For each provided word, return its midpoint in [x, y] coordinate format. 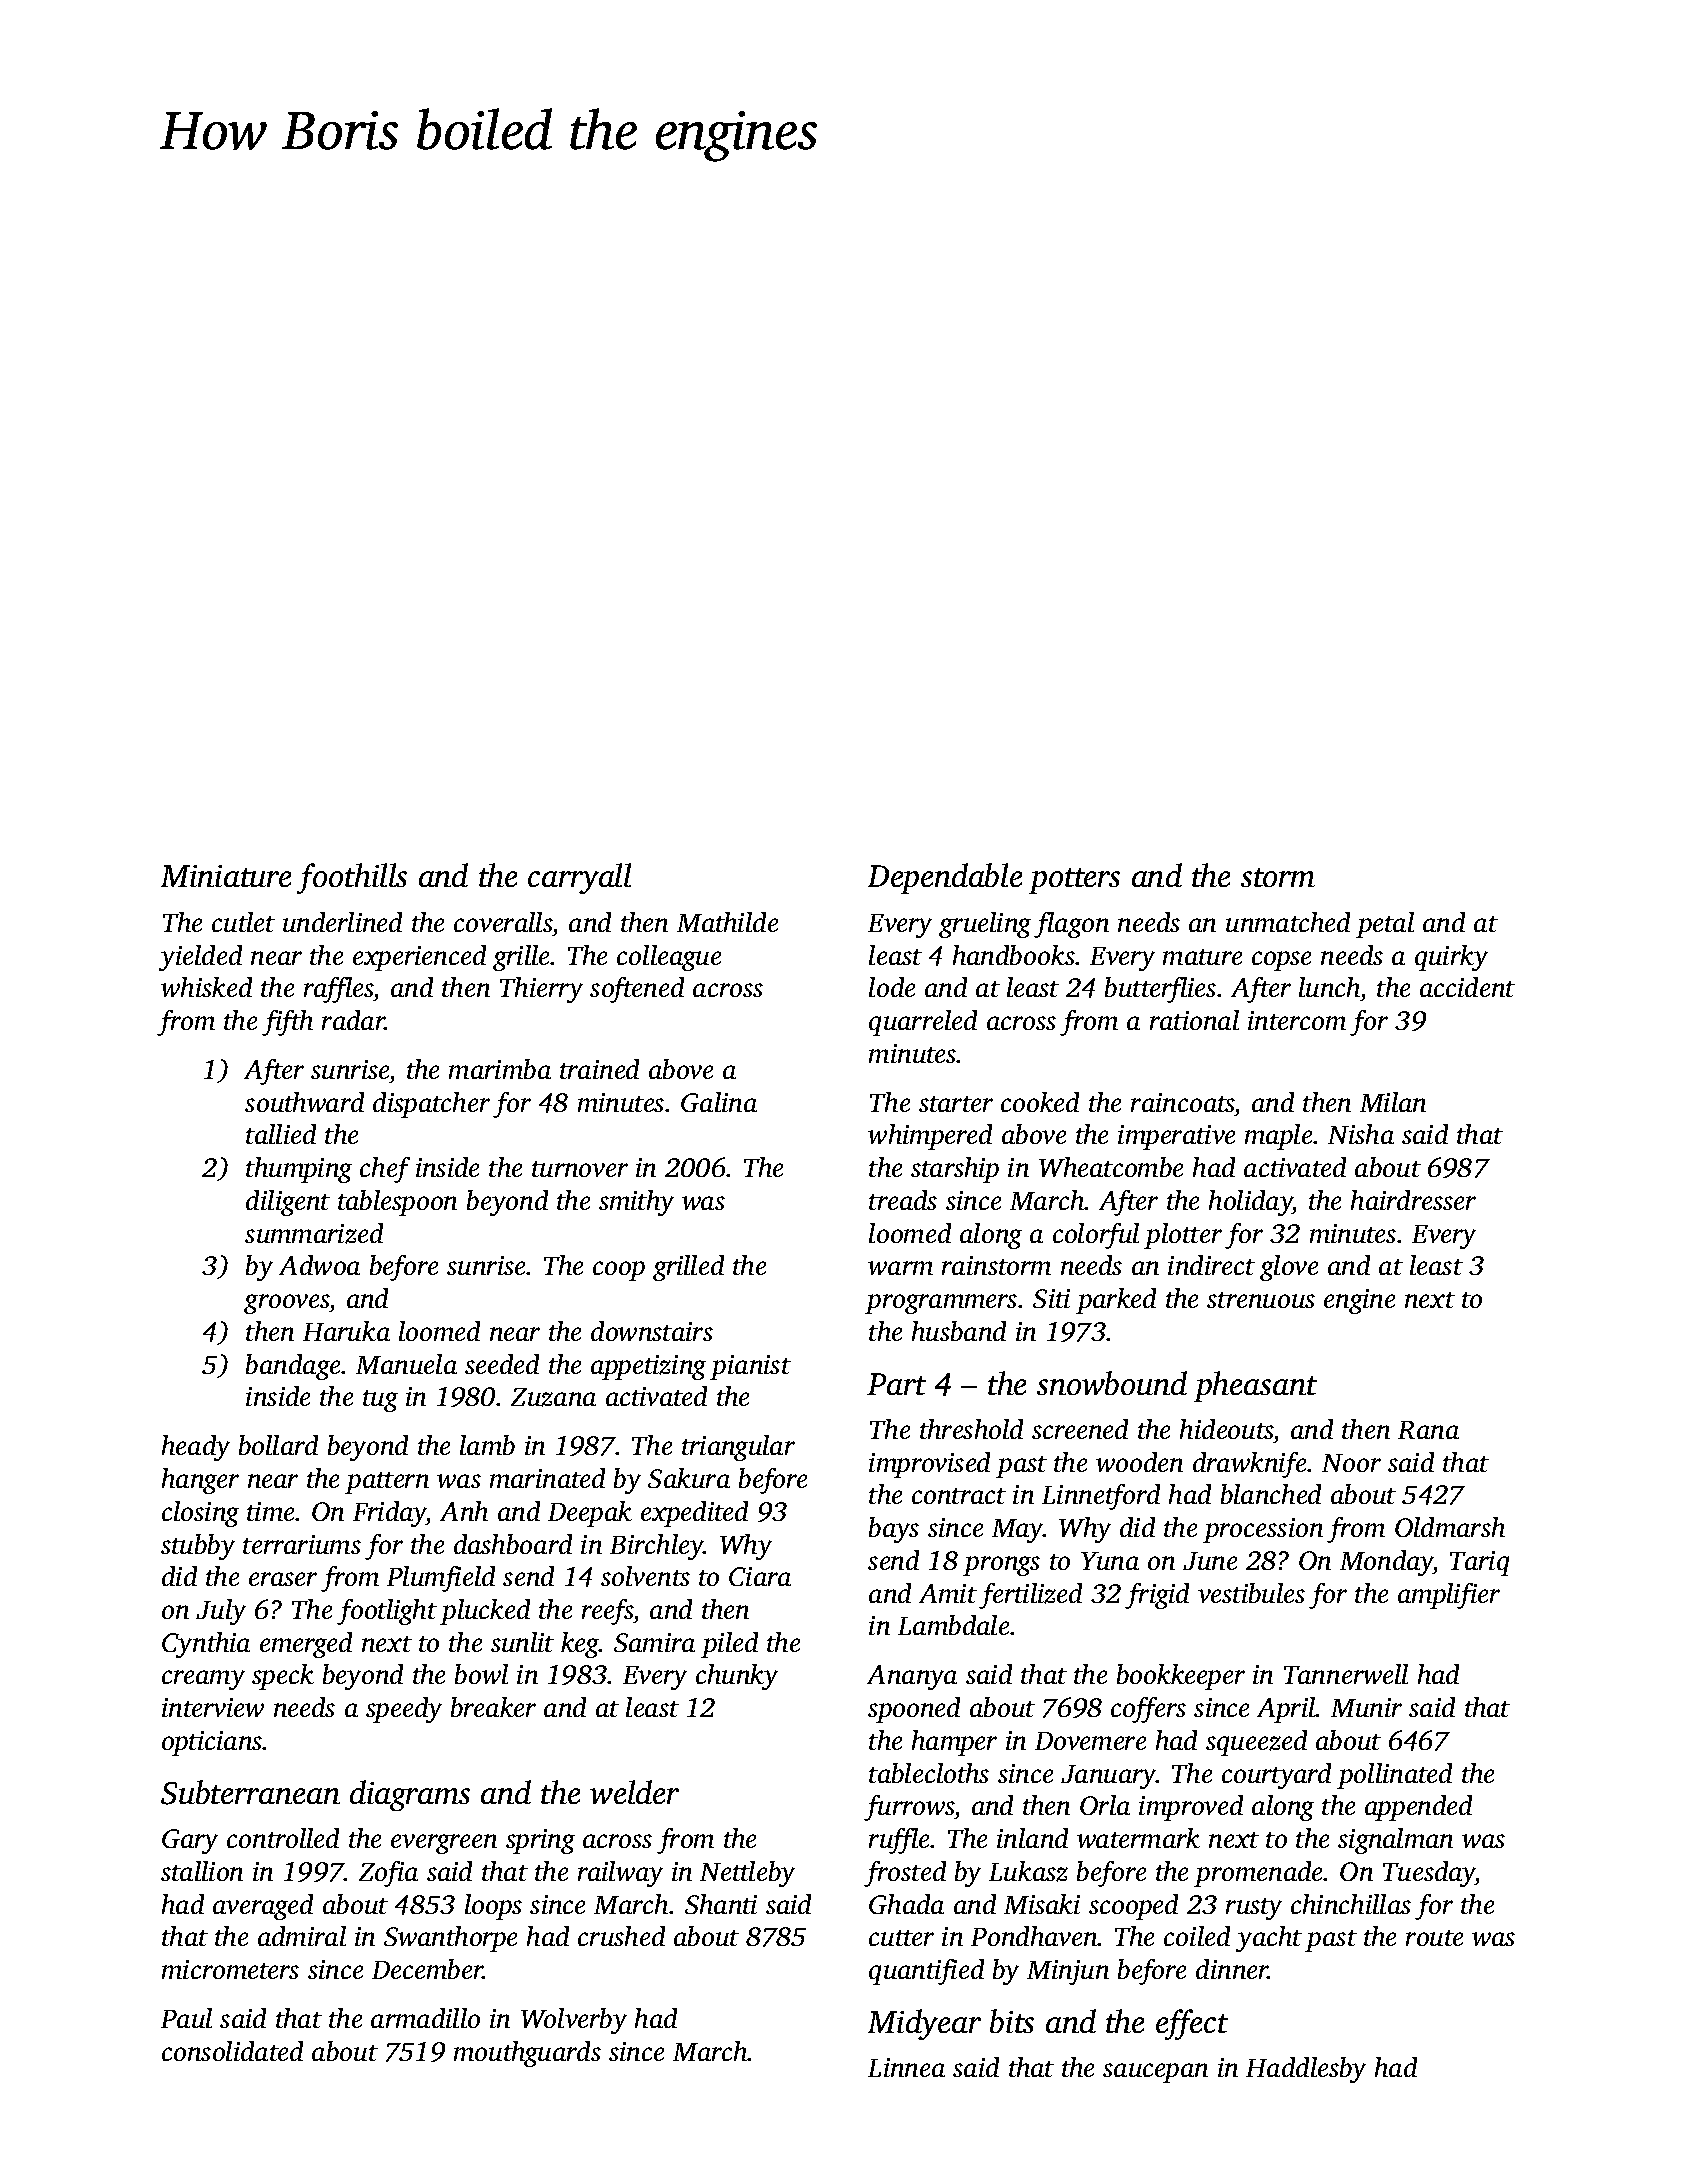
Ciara [760, 1576]
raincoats [1183, 1102]
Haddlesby [1306, 2070]
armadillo [425, 2018]
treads [903, 1200]
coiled [1197, 1936]
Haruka [346, 1331]
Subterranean [250, 1792]
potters [1074, 881]
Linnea [906, 2067]
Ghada [906, 1904]
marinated [547, 1478]
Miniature [226, 876]
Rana [1428, 1430]
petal [1385, 925]
